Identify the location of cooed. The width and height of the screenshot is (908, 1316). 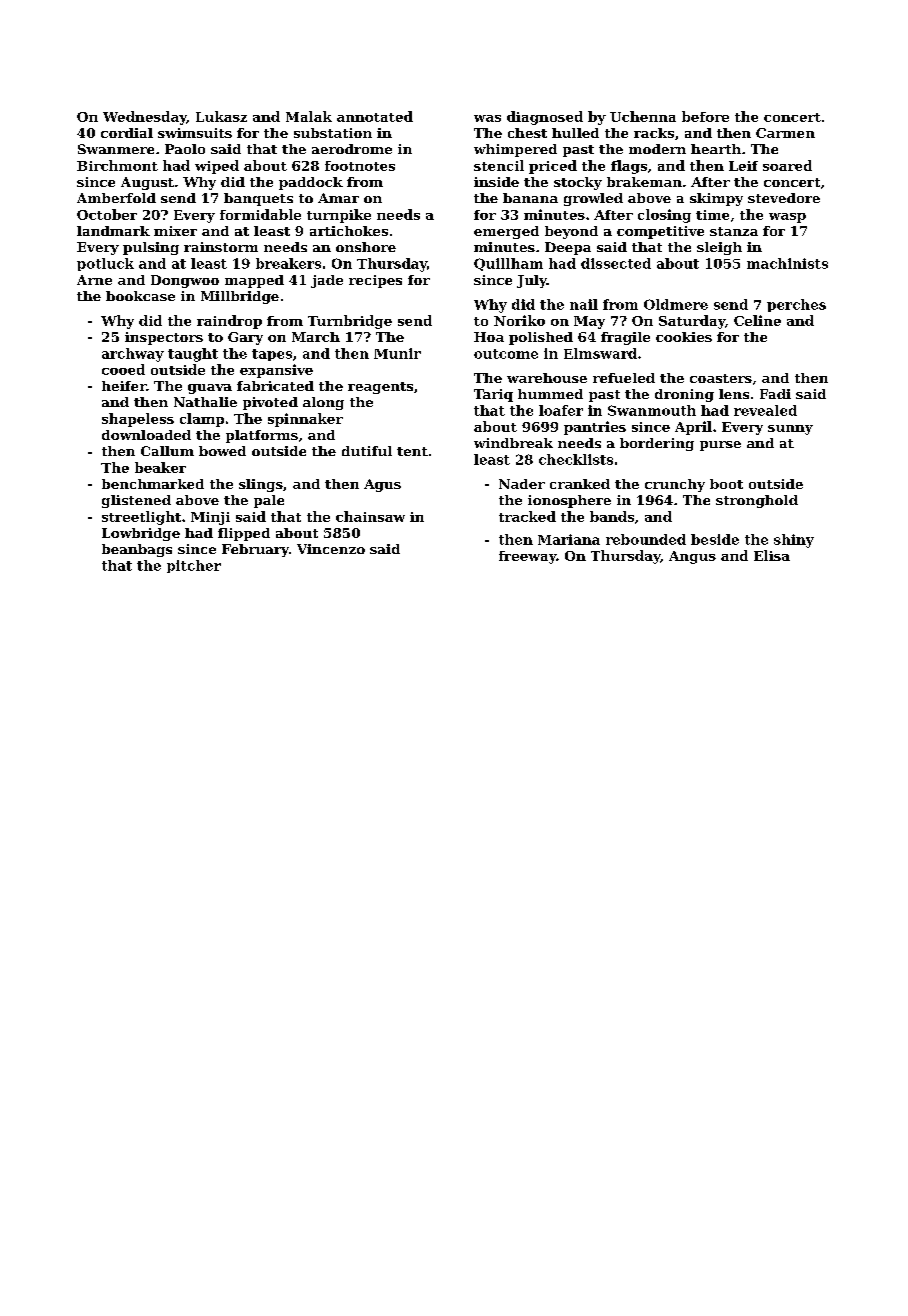
(123, 369).
